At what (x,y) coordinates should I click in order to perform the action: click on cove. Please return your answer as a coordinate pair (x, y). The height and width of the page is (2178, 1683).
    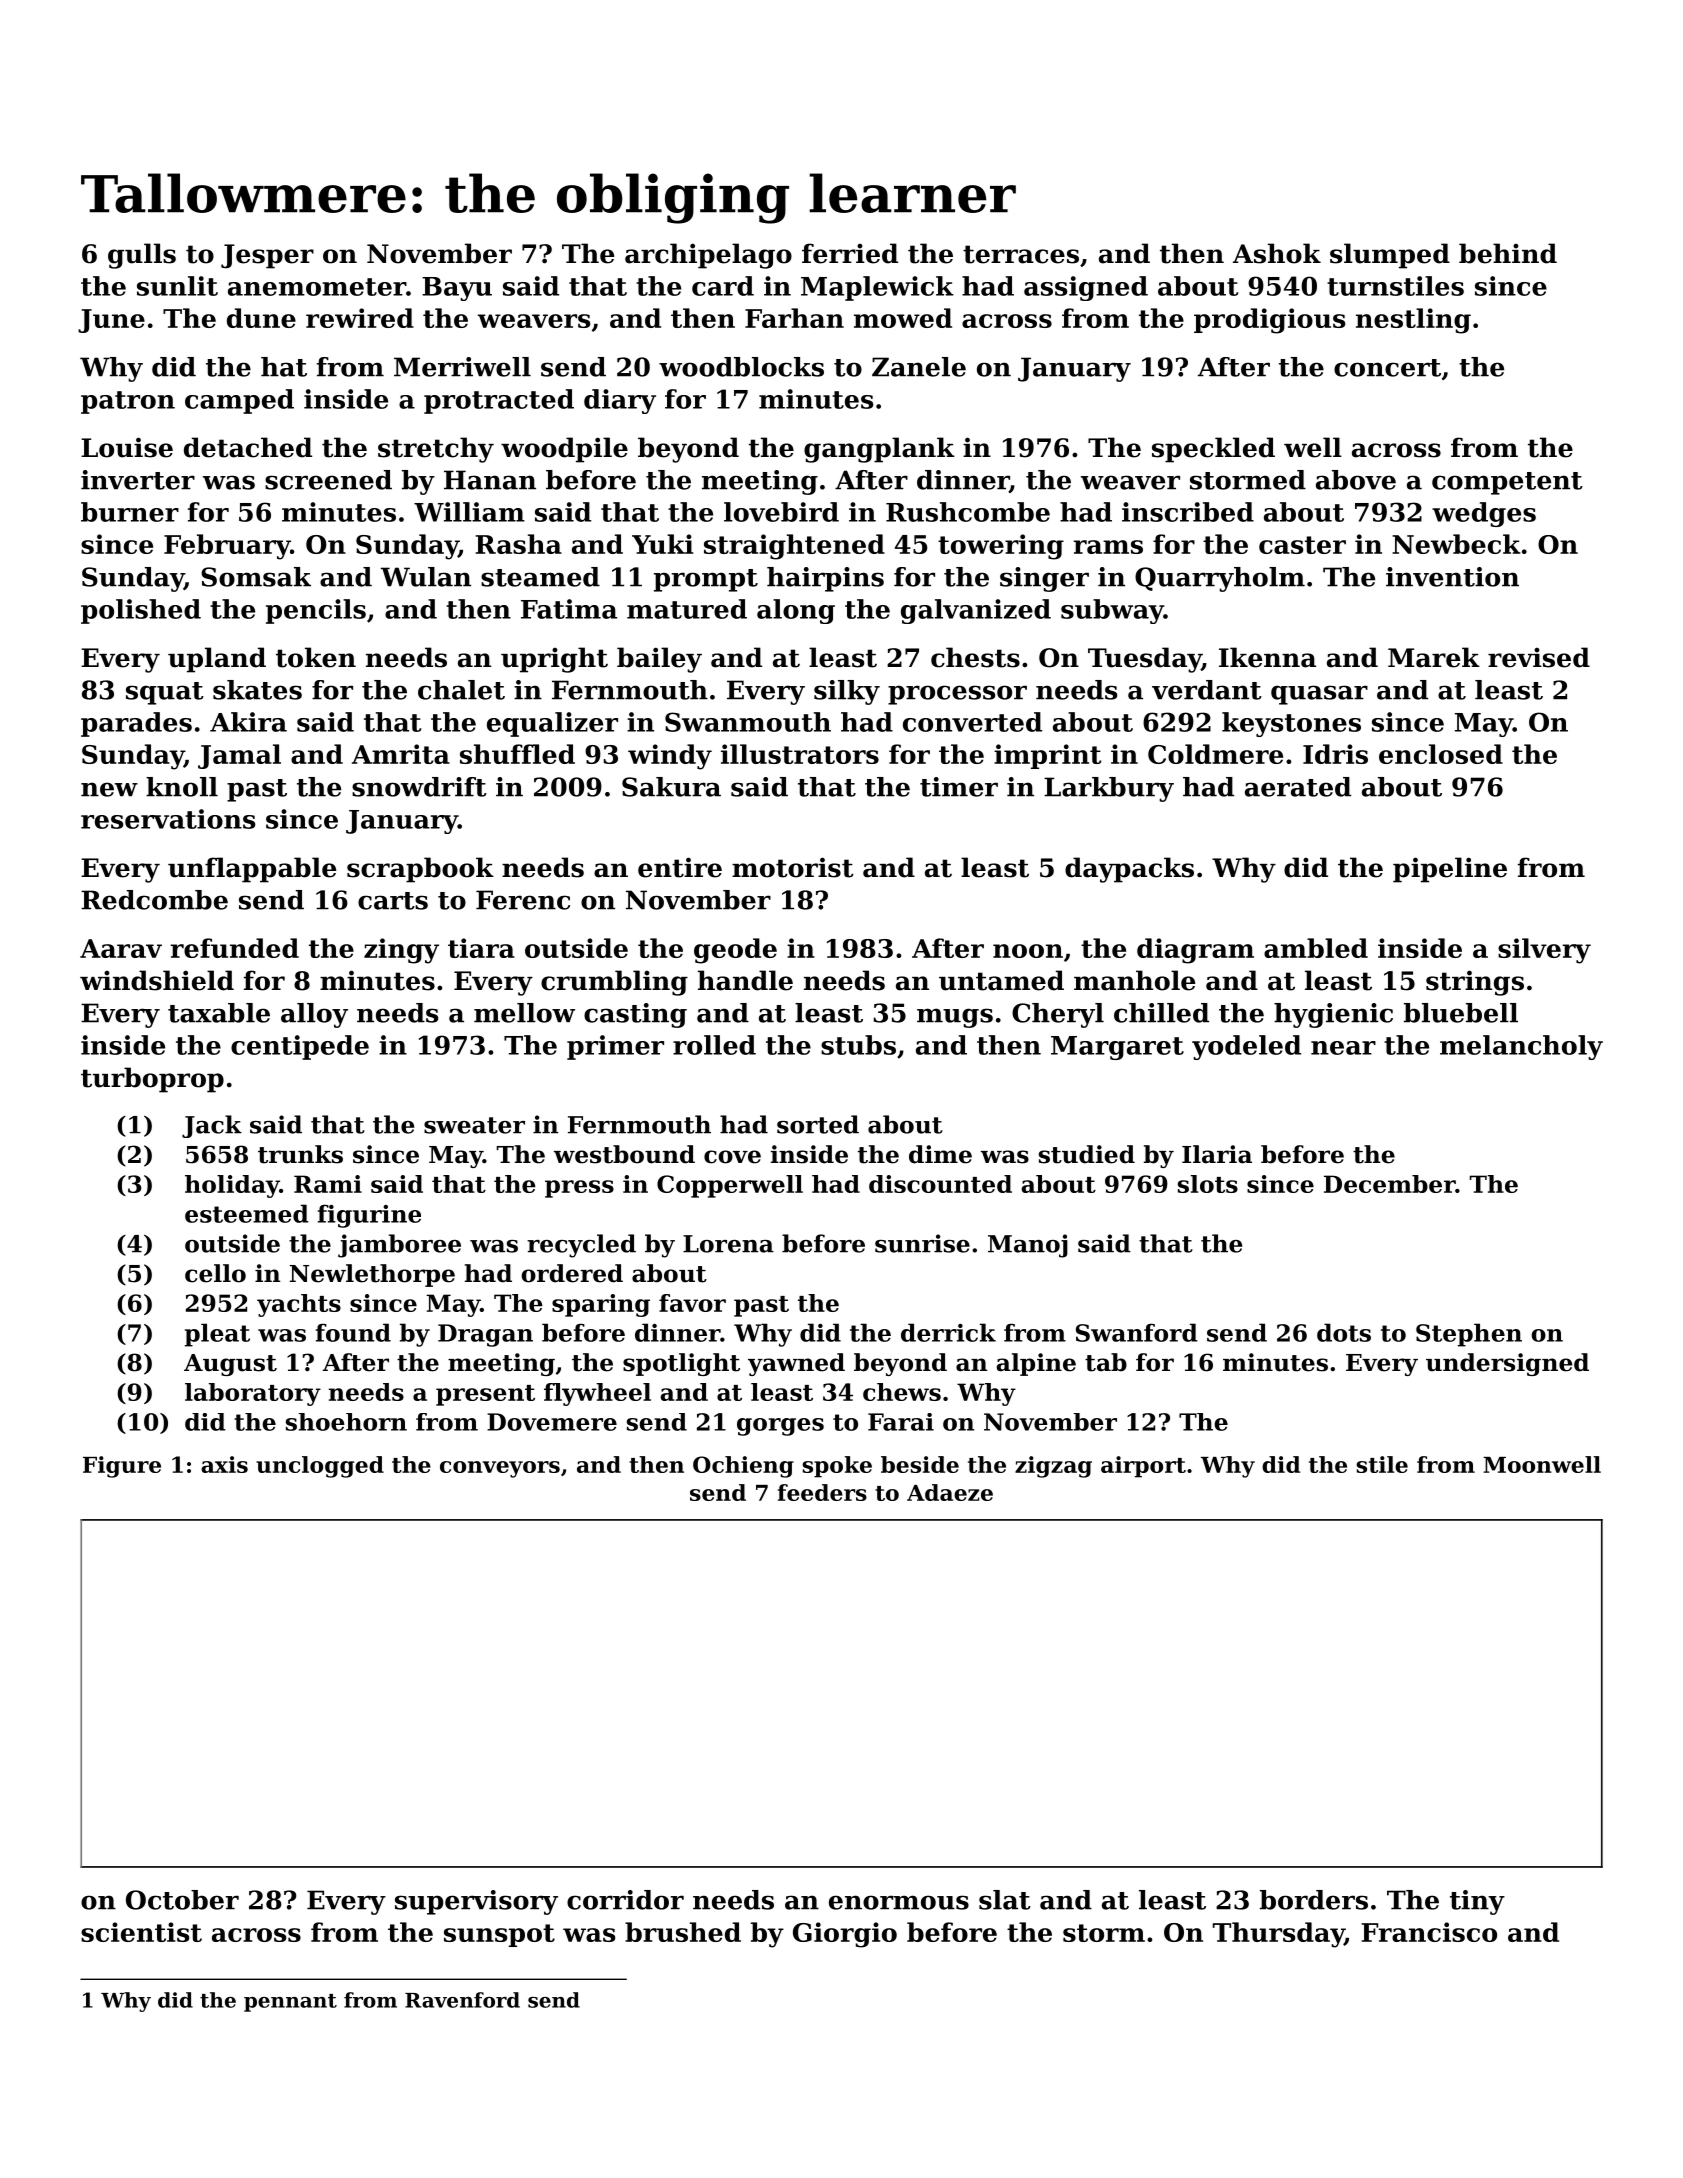
    Looking at the image, I should click on (732, 1157).
